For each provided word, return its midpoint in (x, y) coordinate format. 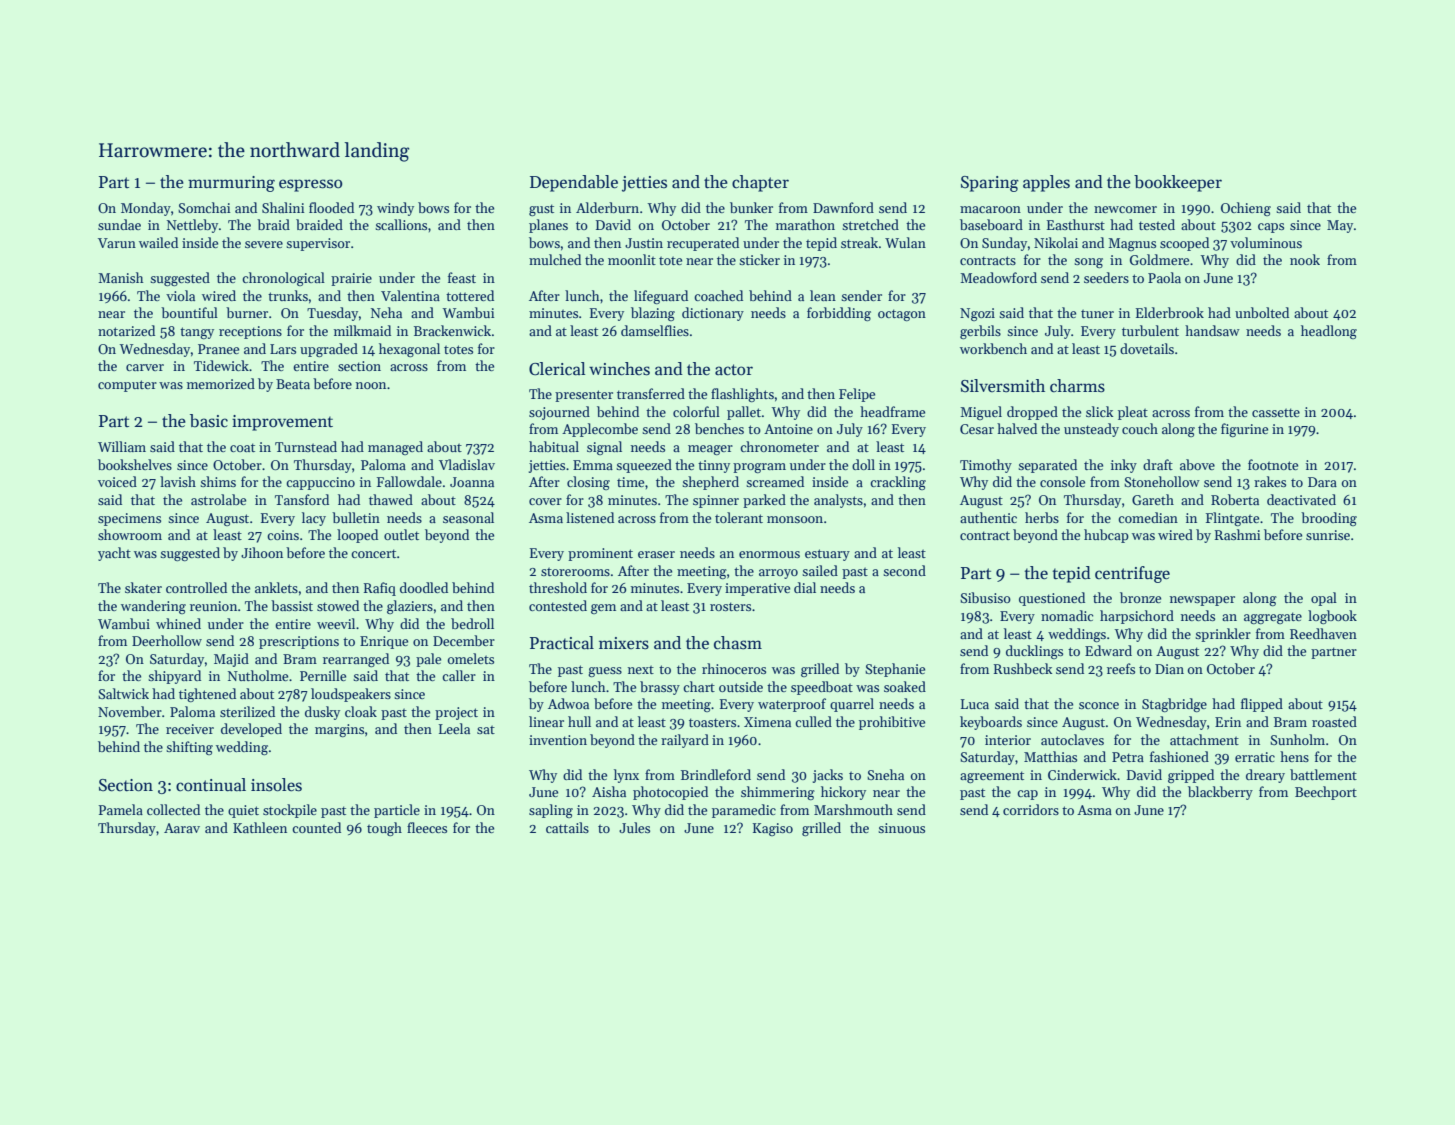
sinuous (901, 828)
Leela (454, 728)
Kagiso (773, 829)
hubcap (1106, 536)
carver (145, 367)
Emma (593, 465)
